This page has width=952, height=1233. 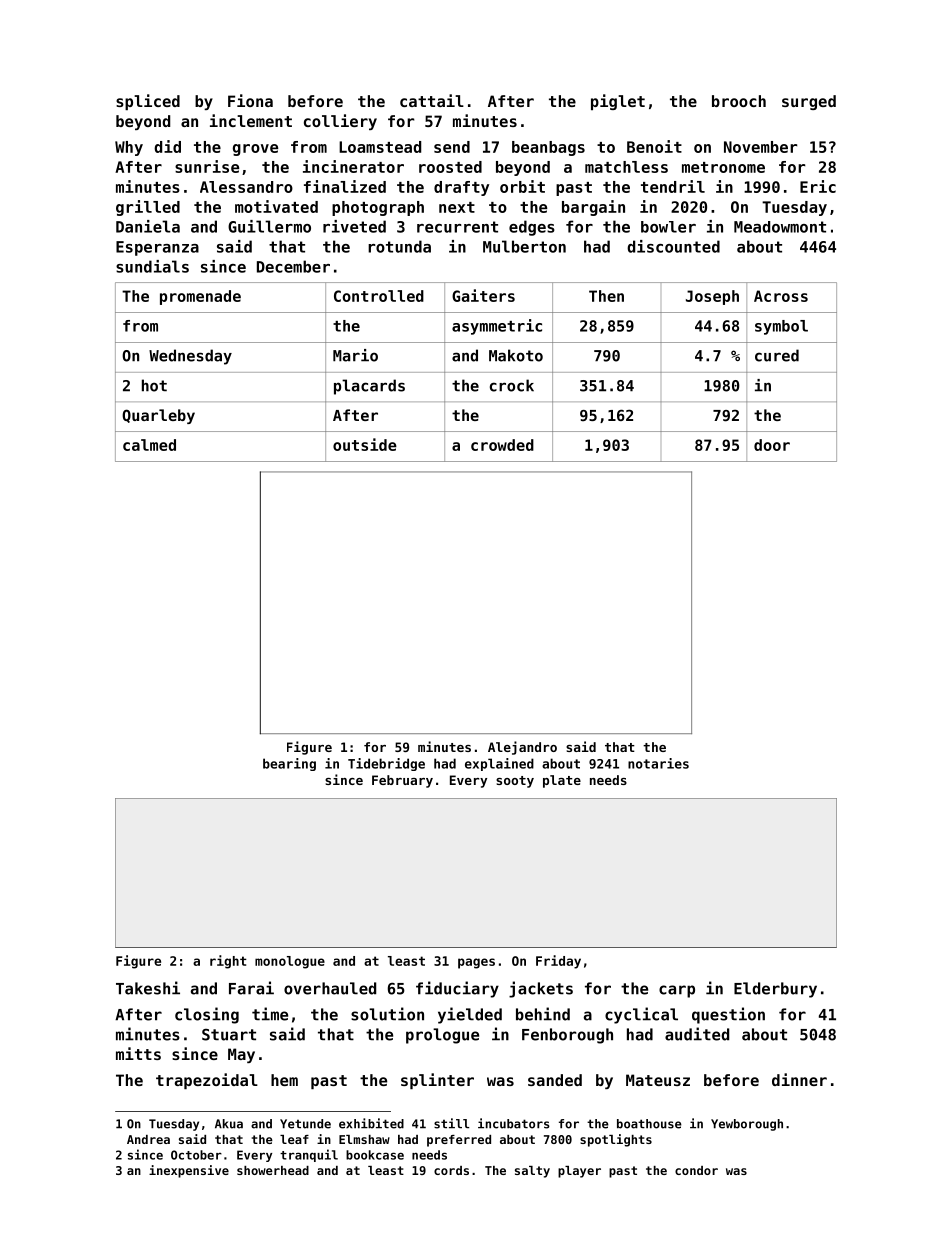 I want to click on cords, so click(x=451, y=1170).
